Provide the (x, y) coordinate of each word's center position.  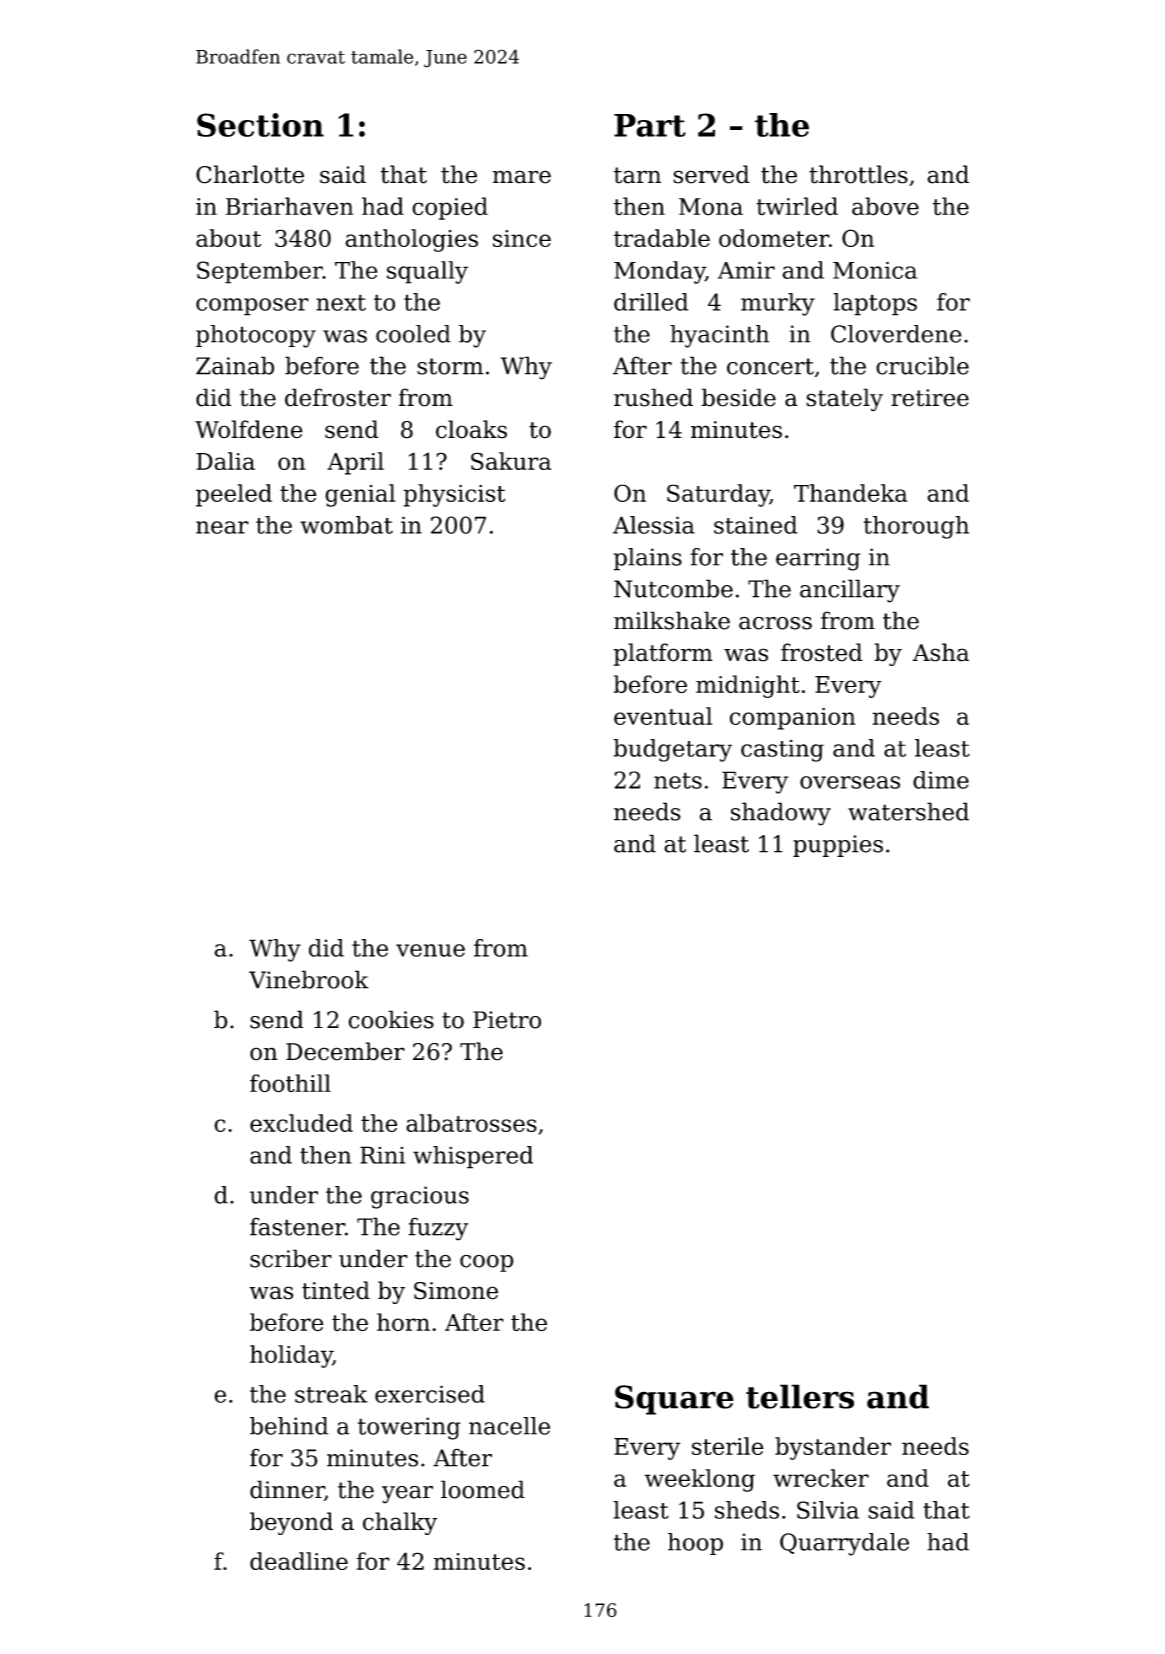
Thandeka (850, 493)
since (522, 238)
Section (260, 125)
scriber (291, 1258)
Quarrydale (844, 1544)
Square (674, 1400)
